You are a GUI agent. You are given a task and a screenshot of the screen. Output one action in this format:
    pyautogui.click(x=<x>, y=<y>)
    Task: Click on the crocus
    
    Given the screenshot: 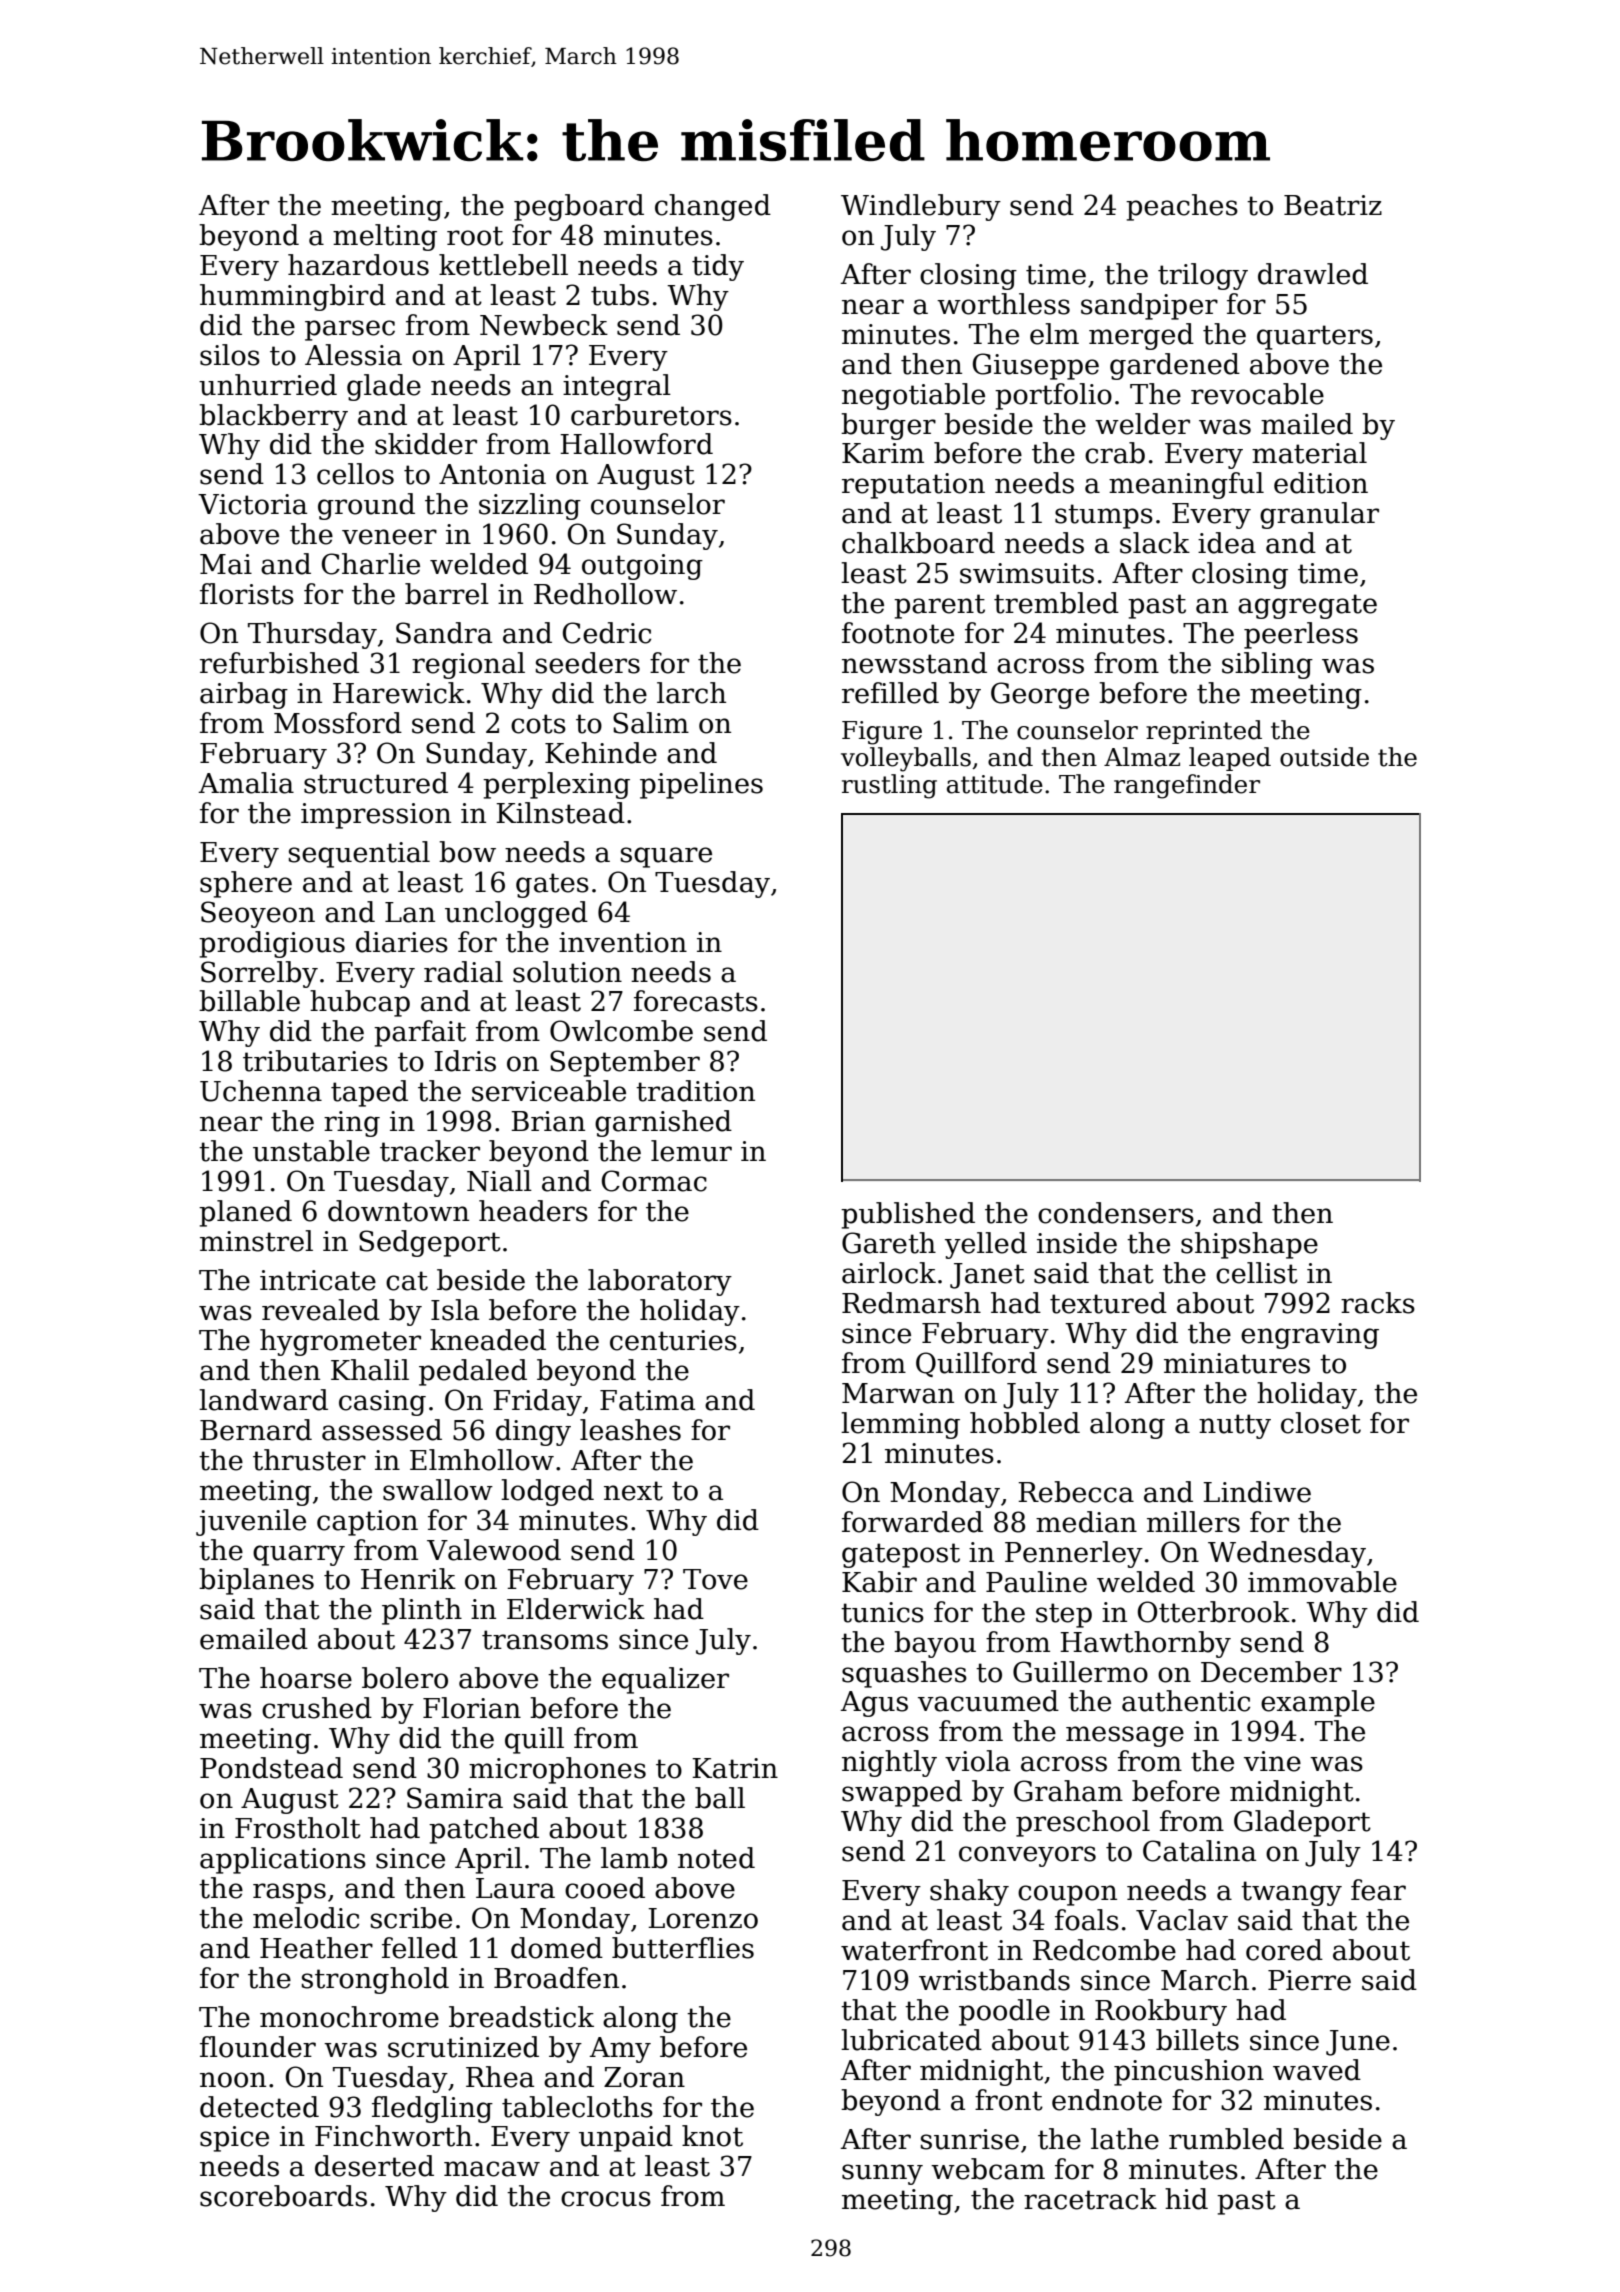 What is the action you would take?
    pyautogui.click(x=606, y=2199)
